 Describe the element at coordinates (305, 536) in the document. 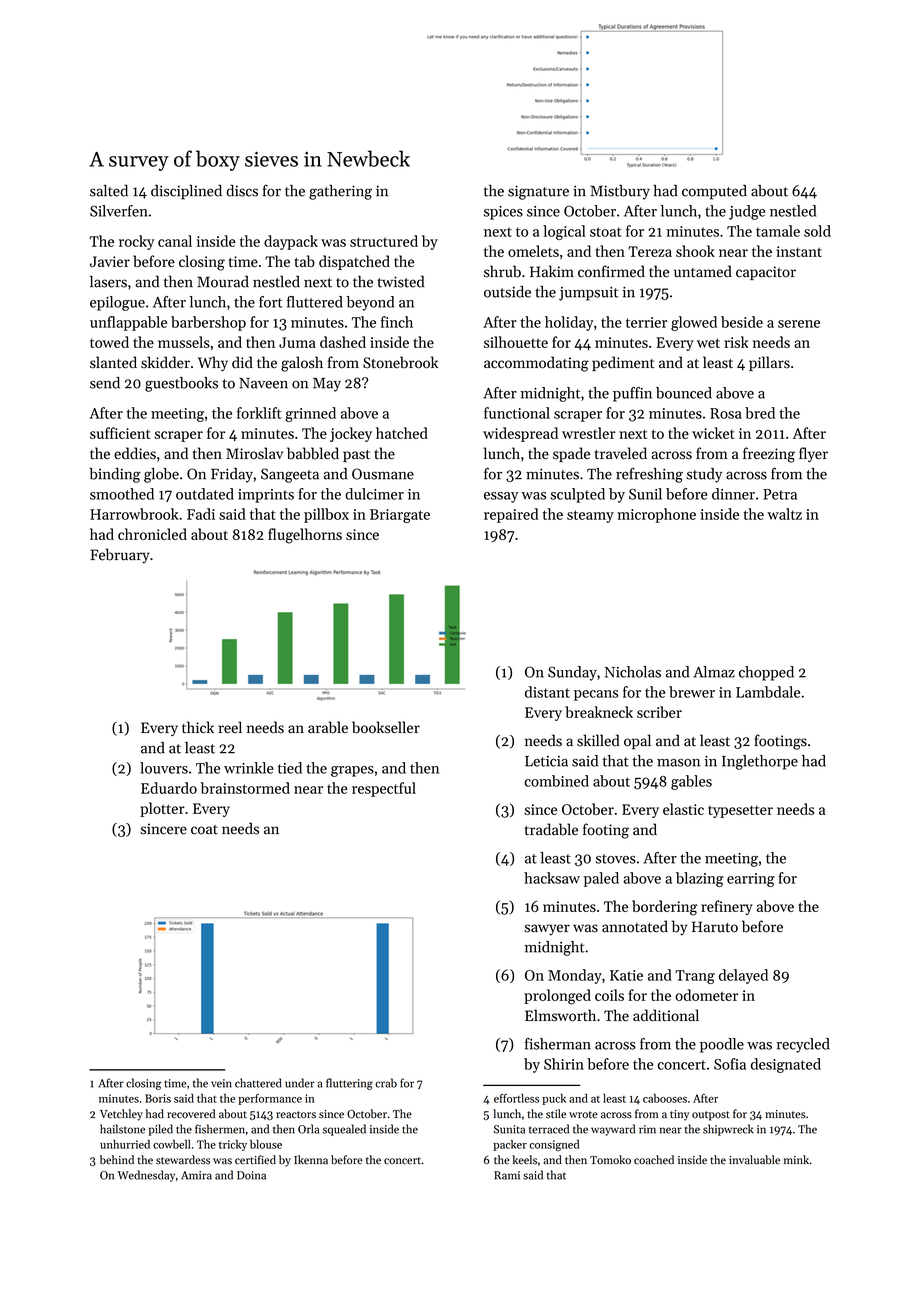

I see `flugelhorns` at that location.
